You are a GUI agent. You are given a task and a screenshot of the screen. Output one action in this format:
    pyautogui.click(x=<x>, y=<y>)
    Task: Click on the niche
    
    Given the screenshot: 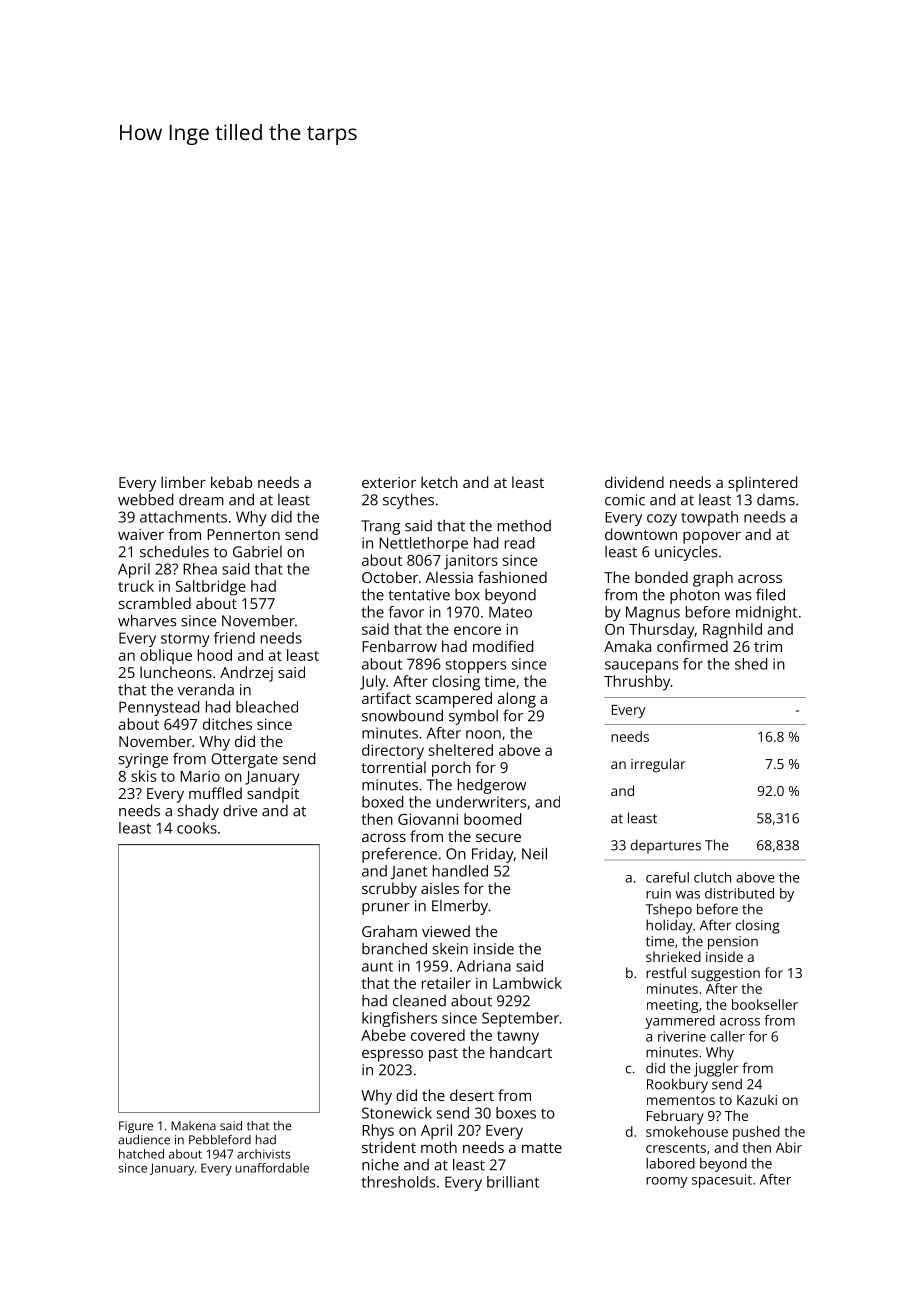 What is the action you would take?
    pyautogui.click(x=380, y=1164)
